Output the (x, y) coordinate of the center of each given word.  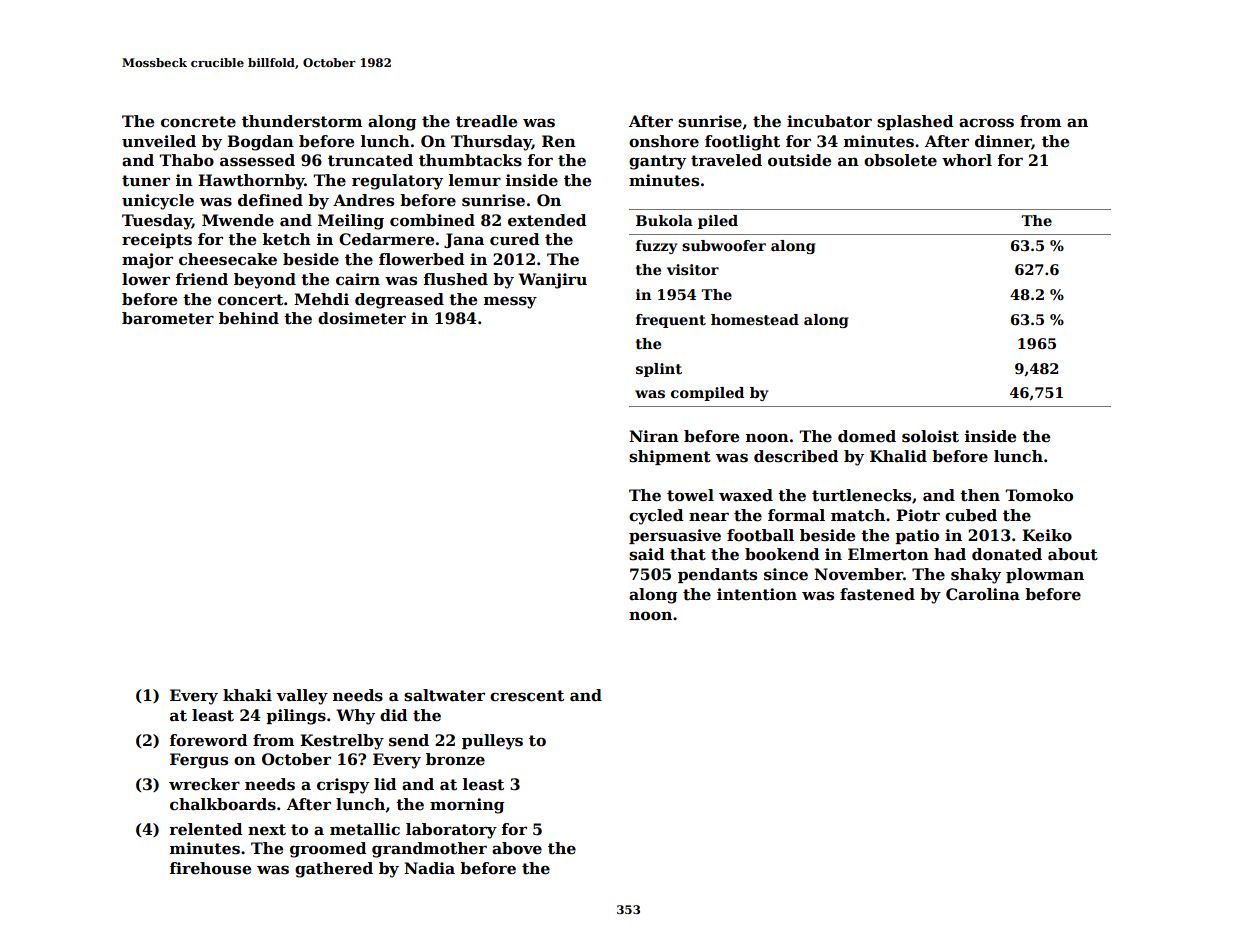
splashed (915, 122)
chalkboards (223, 804)
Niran (654, 436)
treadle (486, 121)
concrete (198, 122)
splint (659, 370)
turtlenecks (861, 495)
